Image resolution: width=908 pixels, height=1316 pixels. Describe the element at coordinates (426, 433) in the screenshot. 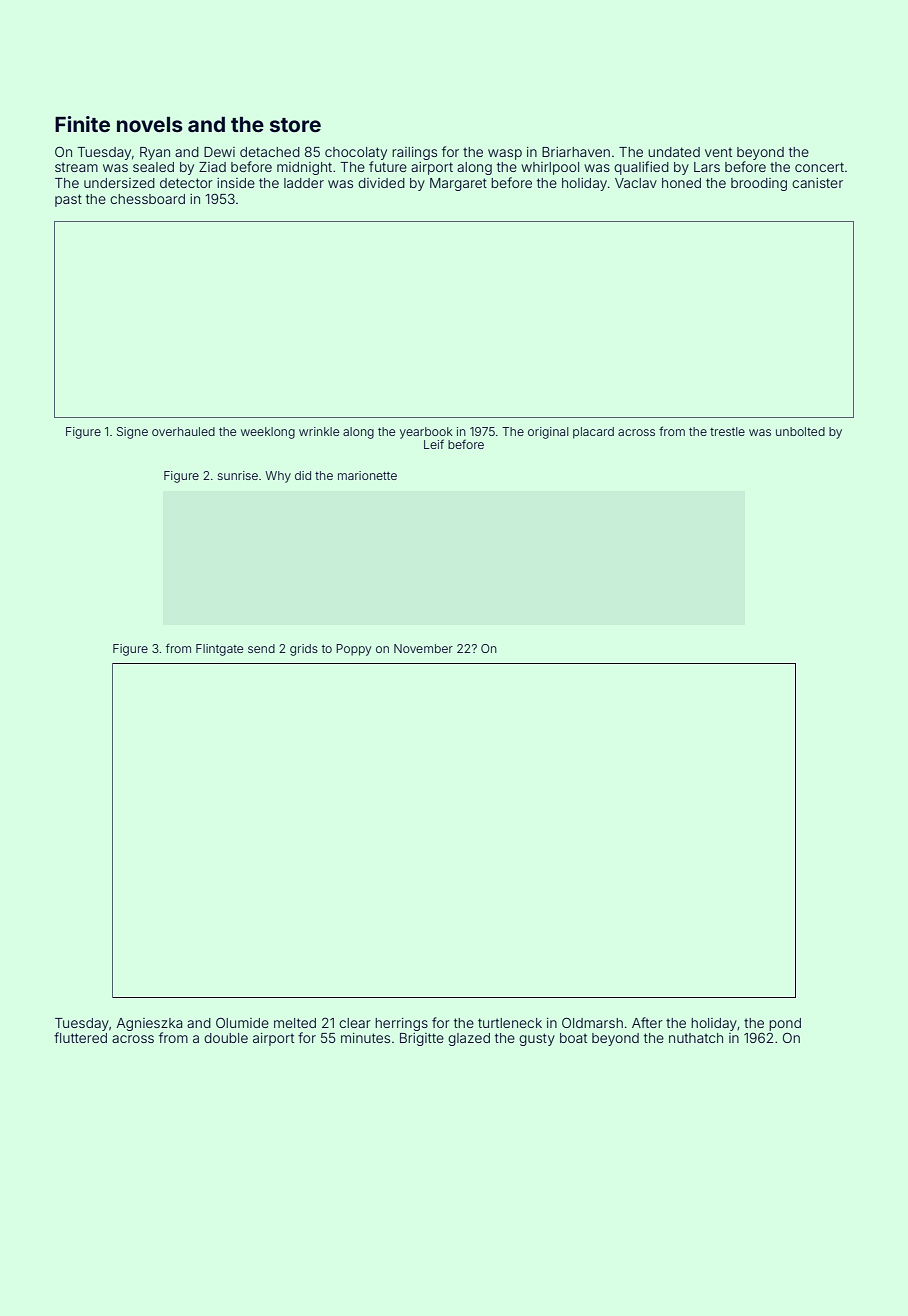

I see `yearbook` at that location.
